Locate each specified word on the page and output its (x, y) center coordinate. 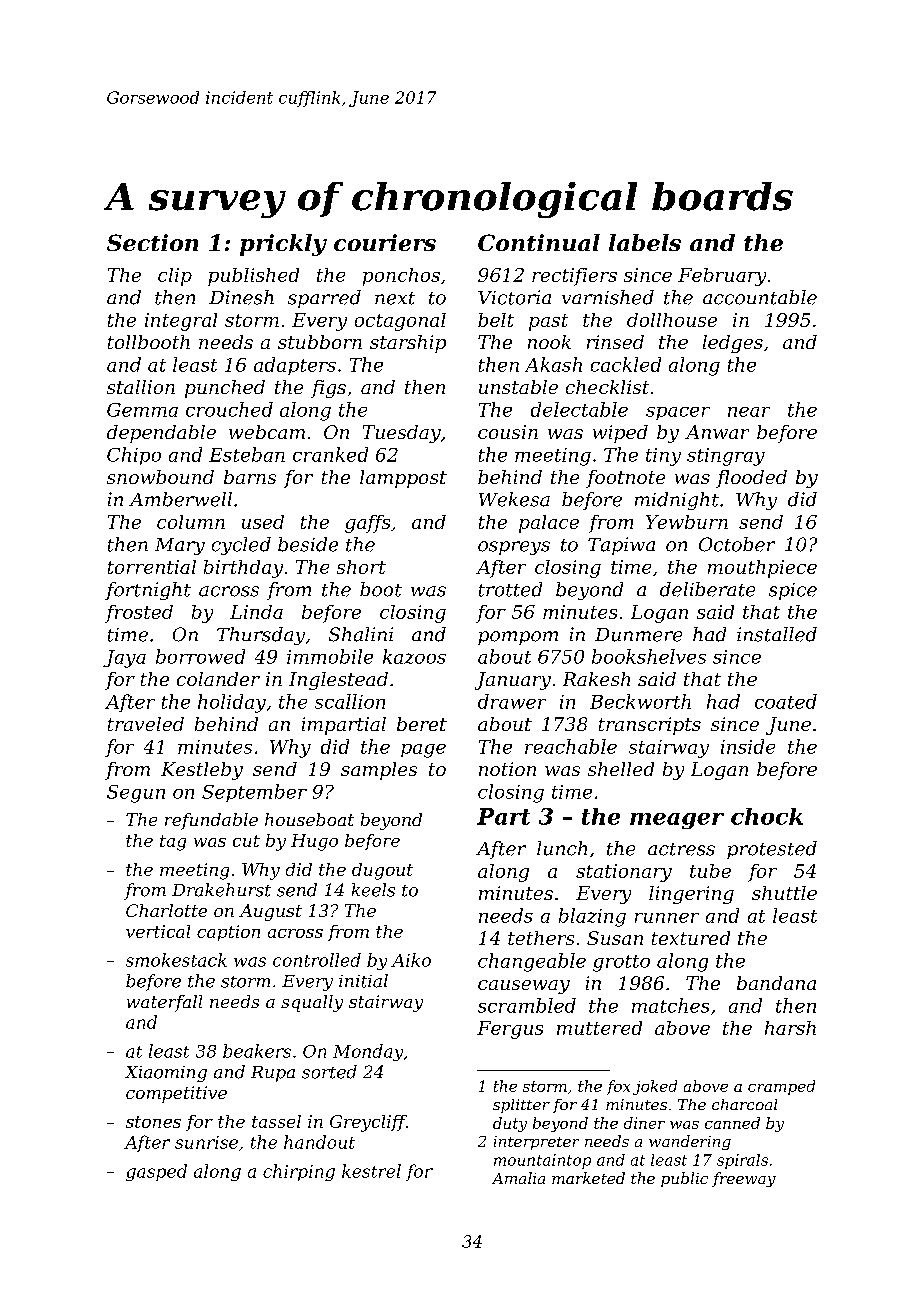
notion (507, 769)
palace (549, 524)
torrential (152, 567)
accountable (760, 297)
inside (748, 746)
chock (767, 816)
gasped (156, 1172)
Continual (539, 242)
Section (152, 242)
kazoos (414, 656)
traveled (146, 724)
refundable (211, 821)
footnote (625, 479)
